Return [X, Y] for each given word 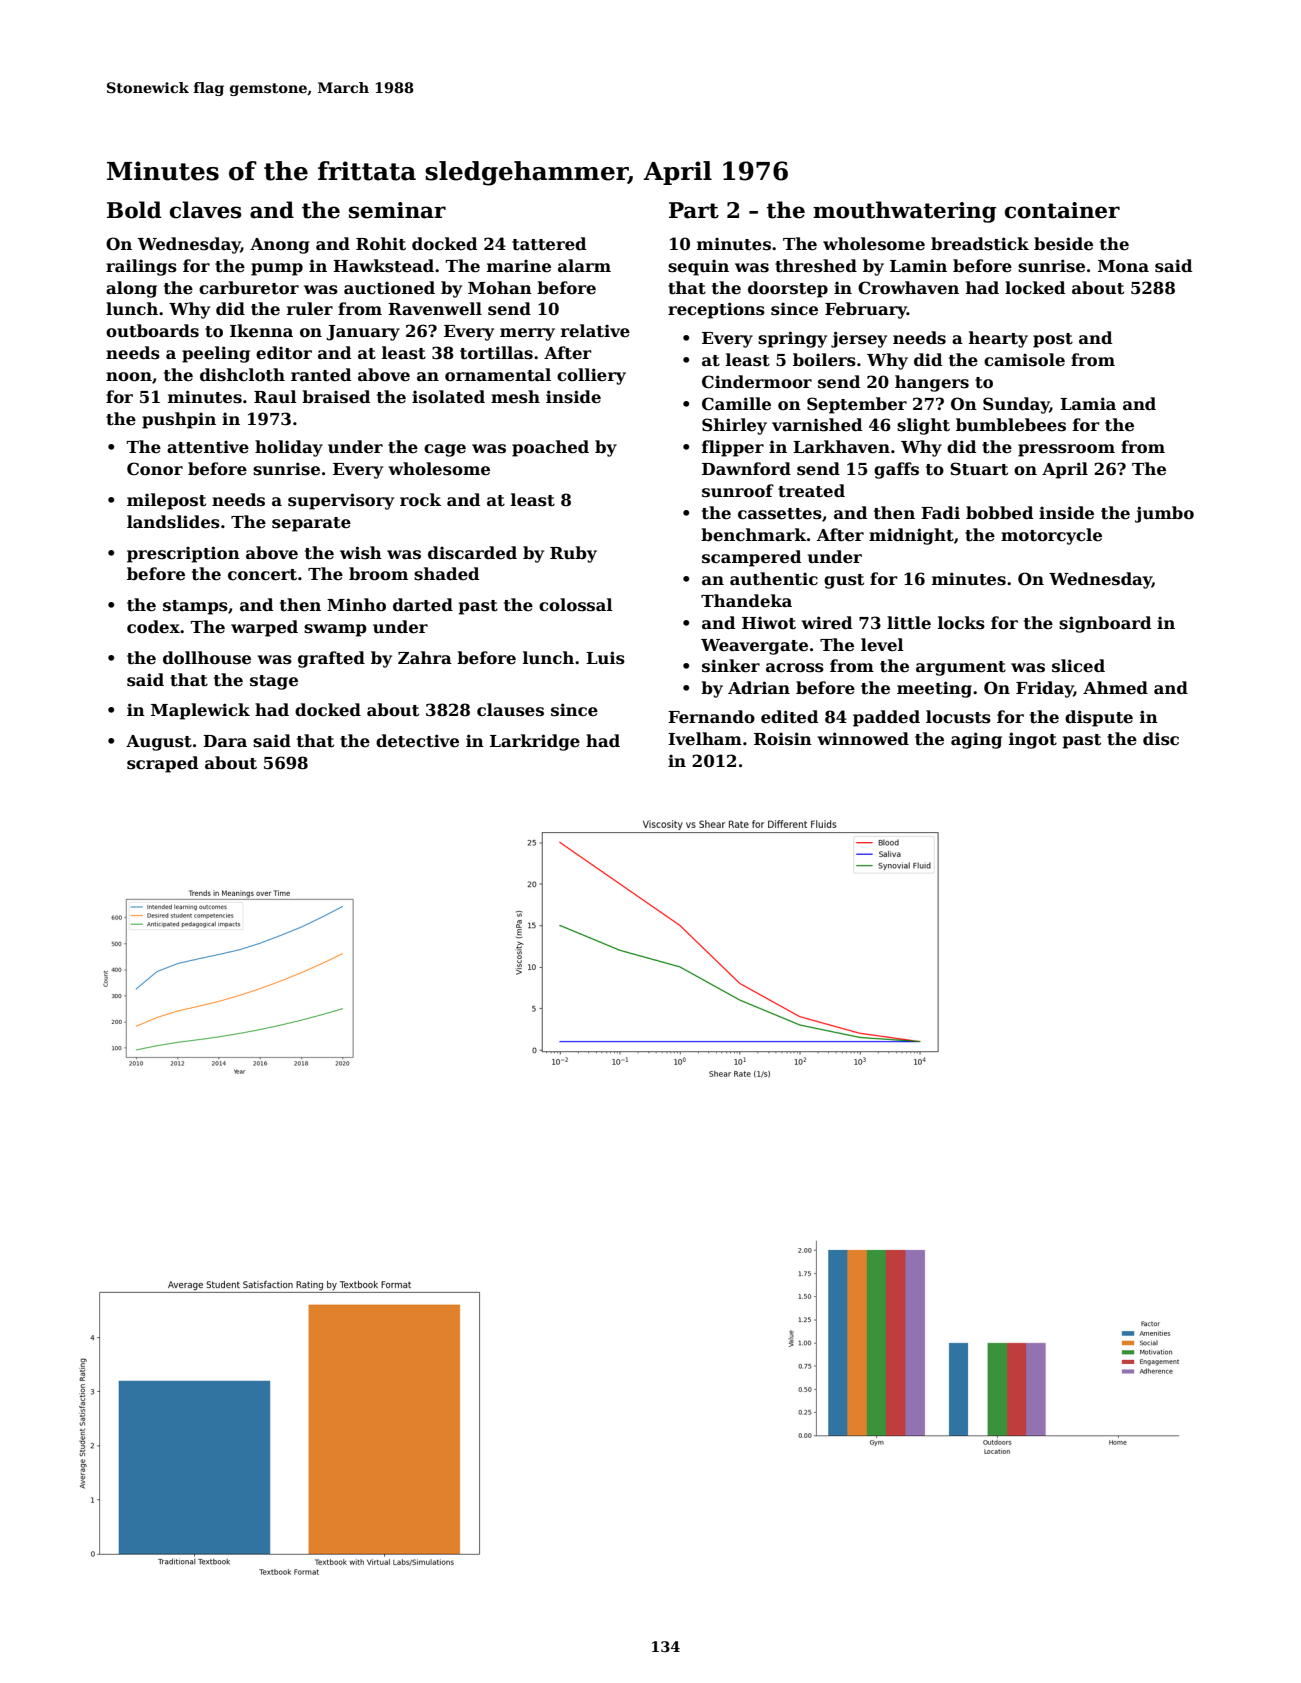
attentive [208, 447]
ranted [321, 375]
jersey [859, 339]
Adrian [759, 687]
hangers [932, 383]
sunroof [738, 491]
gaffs [896, 470]
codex [153, 627]
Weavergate [754, 647]
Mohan [500, 288]
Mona [1123, 266]
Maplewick [200, 711]
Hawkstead [383, 266]
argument [961, 668]
